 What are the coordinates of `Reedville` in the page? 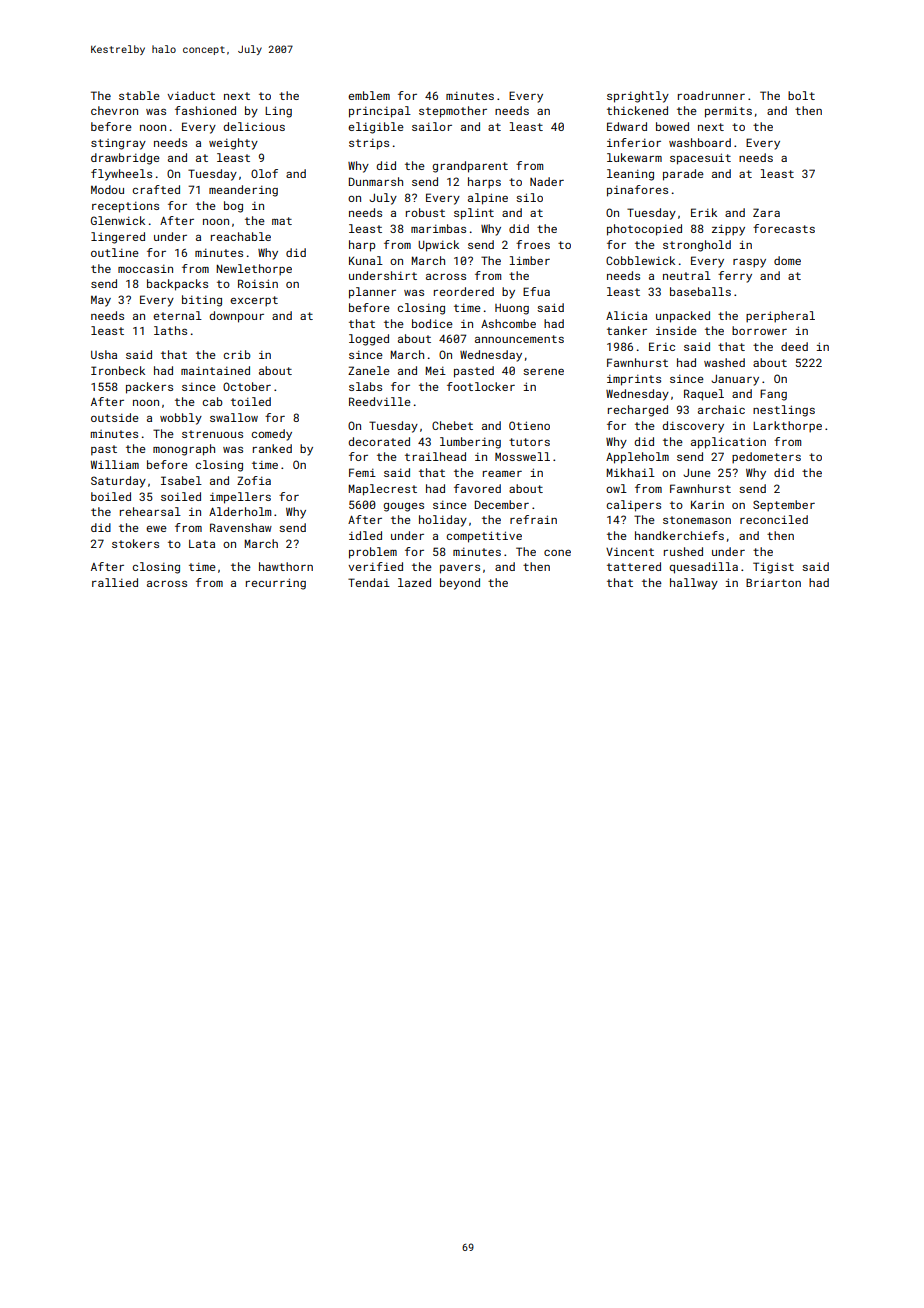 It's located at (380, 401).
